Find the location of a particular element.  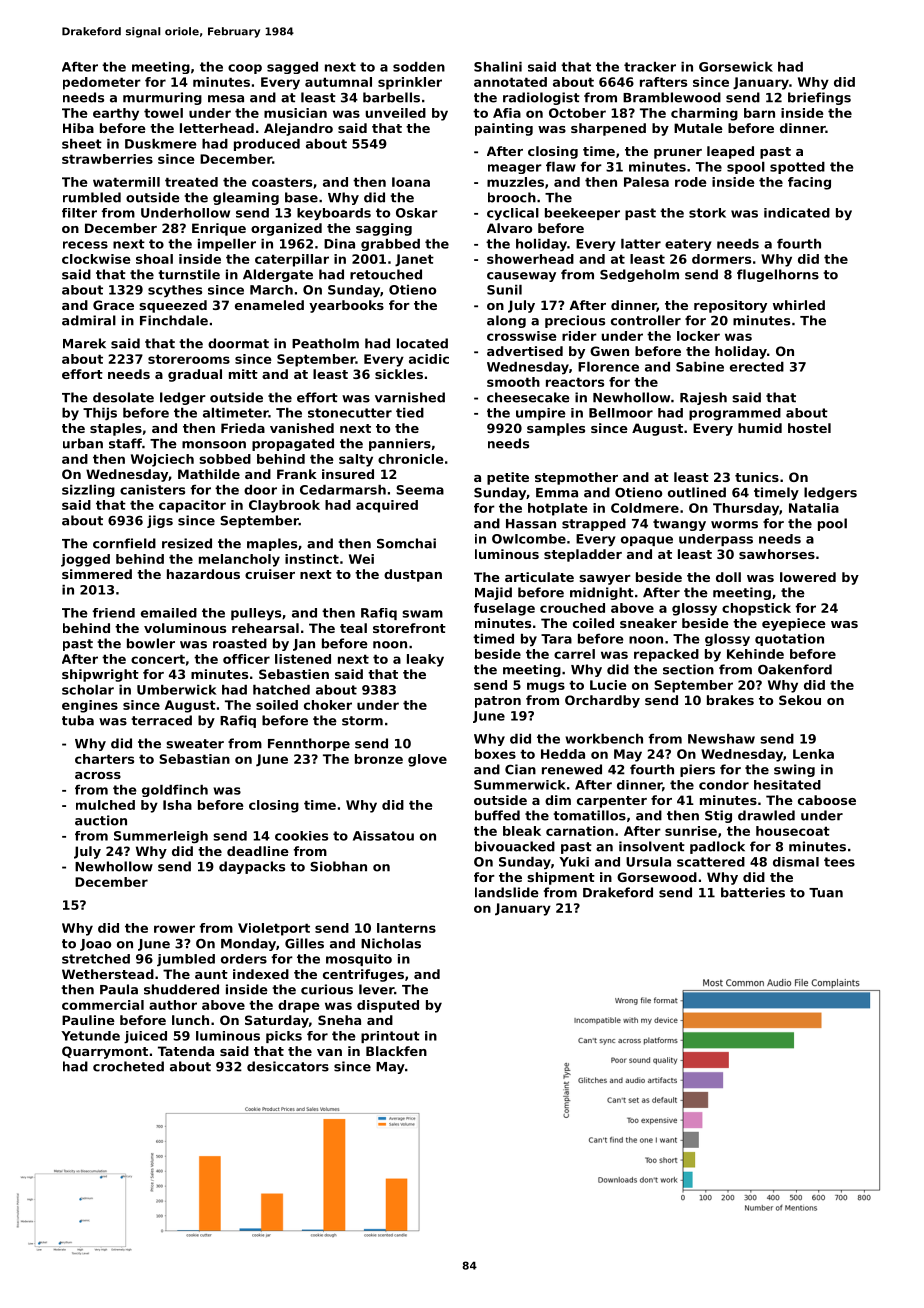

salty is located at coordinates (356, 460).
